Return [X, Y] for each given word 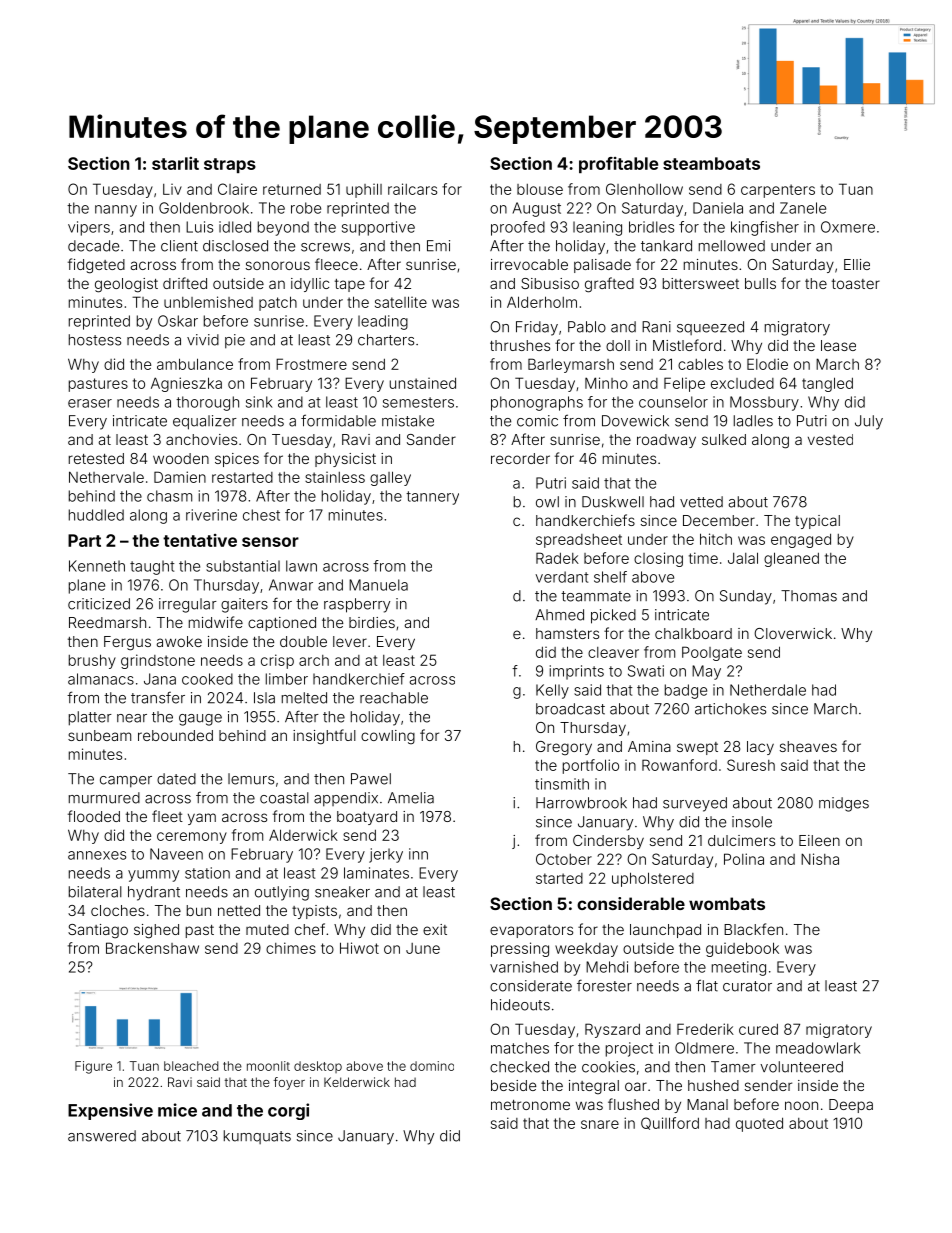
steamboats [711, 163]
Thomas [809, 596]
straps [230, 165]
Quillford [670, 1123]
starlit [175, 163]
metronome [530, 1105]
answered [102, 1136]
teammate [596, 596]
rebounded [175, 735]
